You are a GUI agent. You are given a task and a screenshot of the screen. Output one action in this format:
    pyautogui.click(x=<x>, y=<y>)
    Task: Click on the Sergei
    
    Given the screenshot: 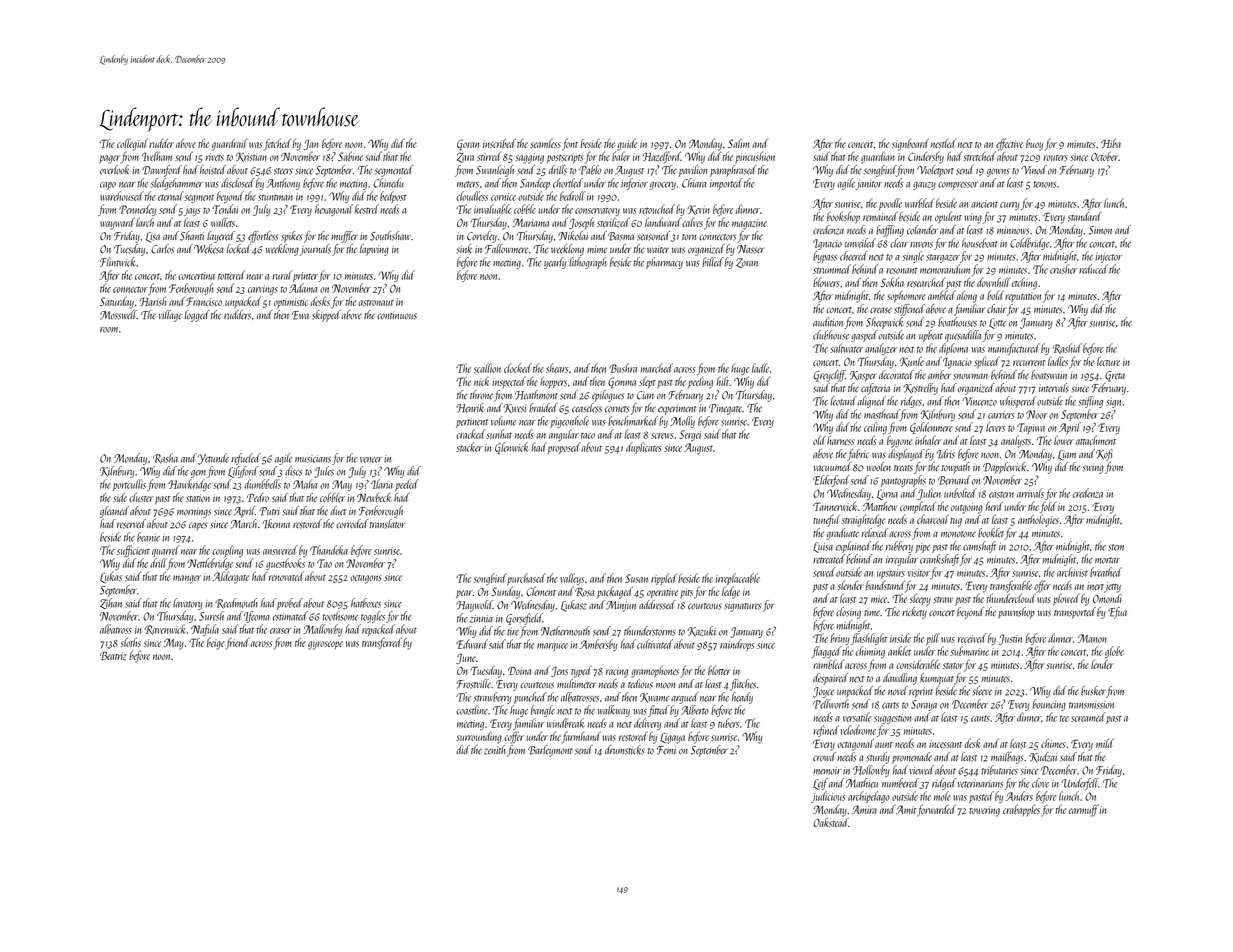 What is the action you would take?
    pyautogui.click(x=690, y=435)
